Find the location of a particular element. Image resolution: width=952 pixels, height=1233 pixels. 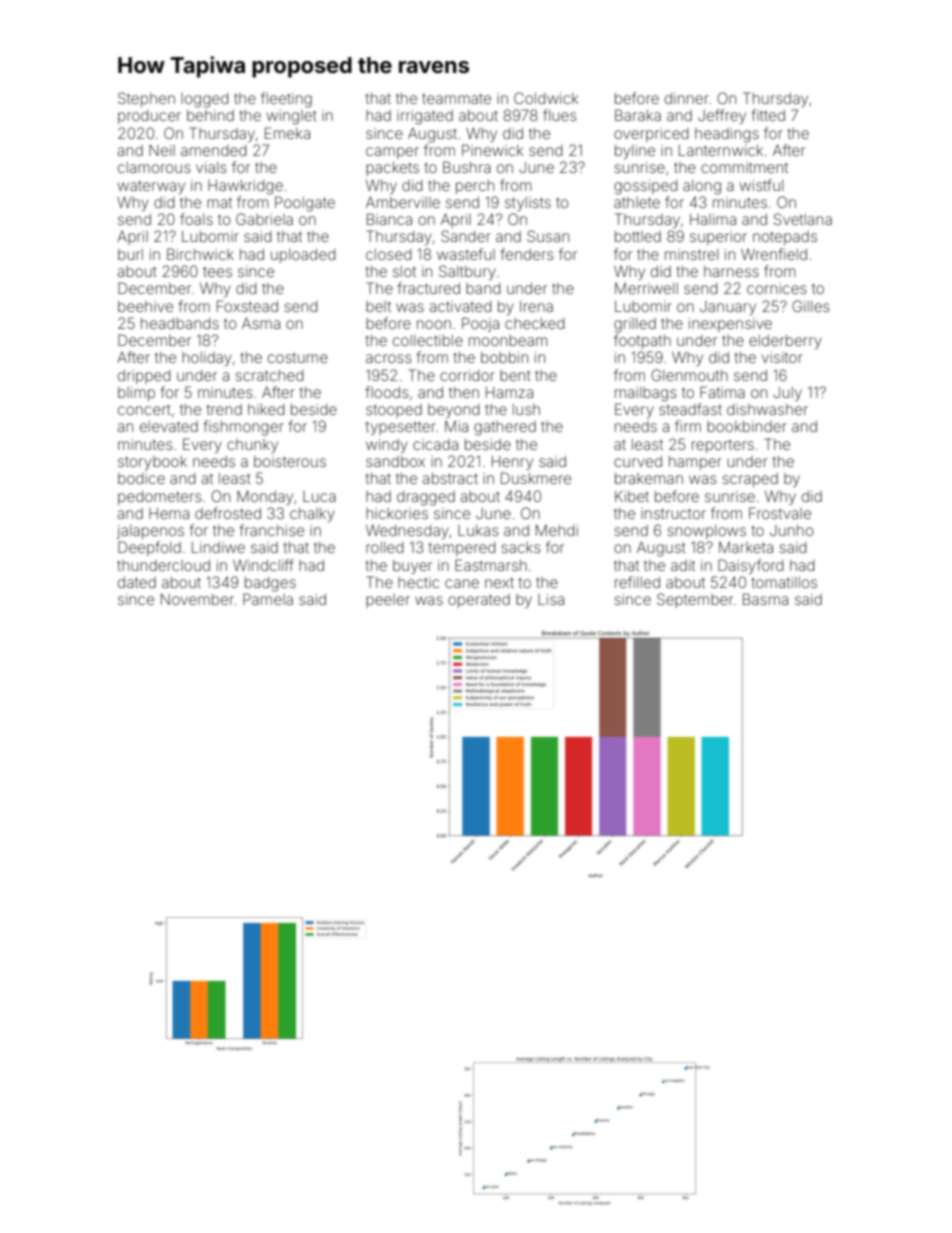

perch is located at coordinates (475, 187).
